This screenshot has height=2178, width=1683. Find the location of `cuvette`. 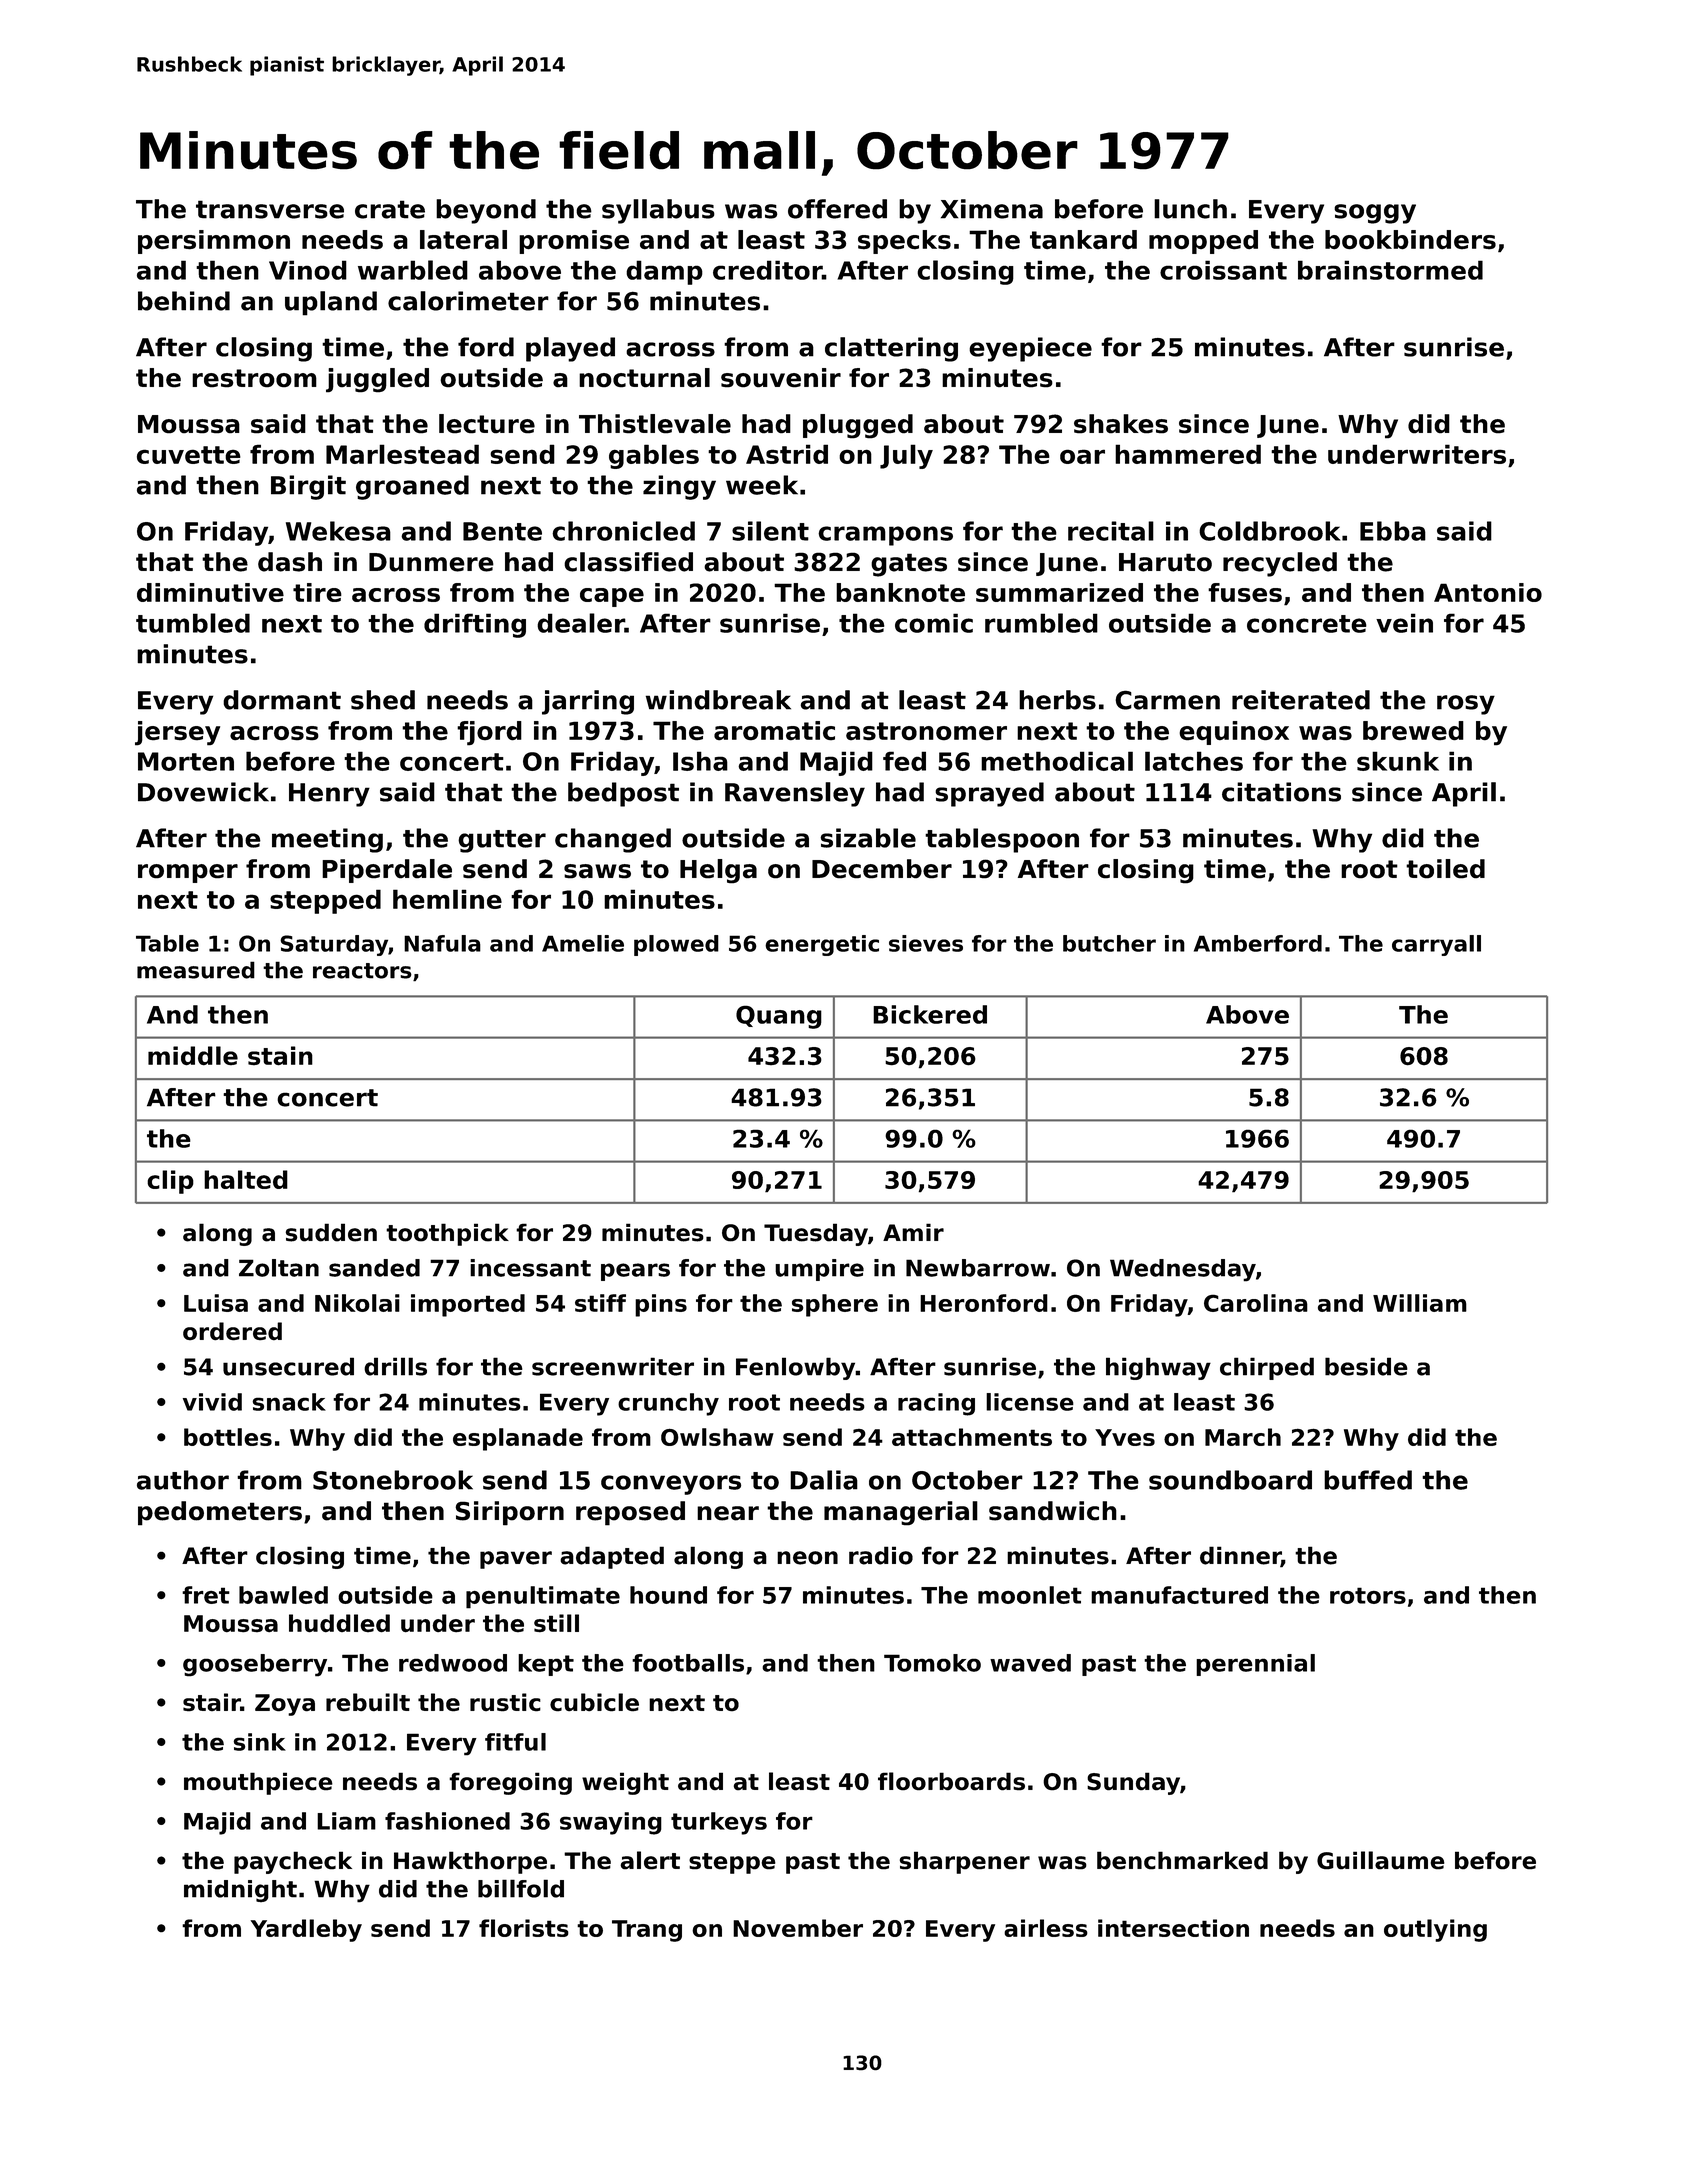

cuvette is located at coordinates (189, 455).
